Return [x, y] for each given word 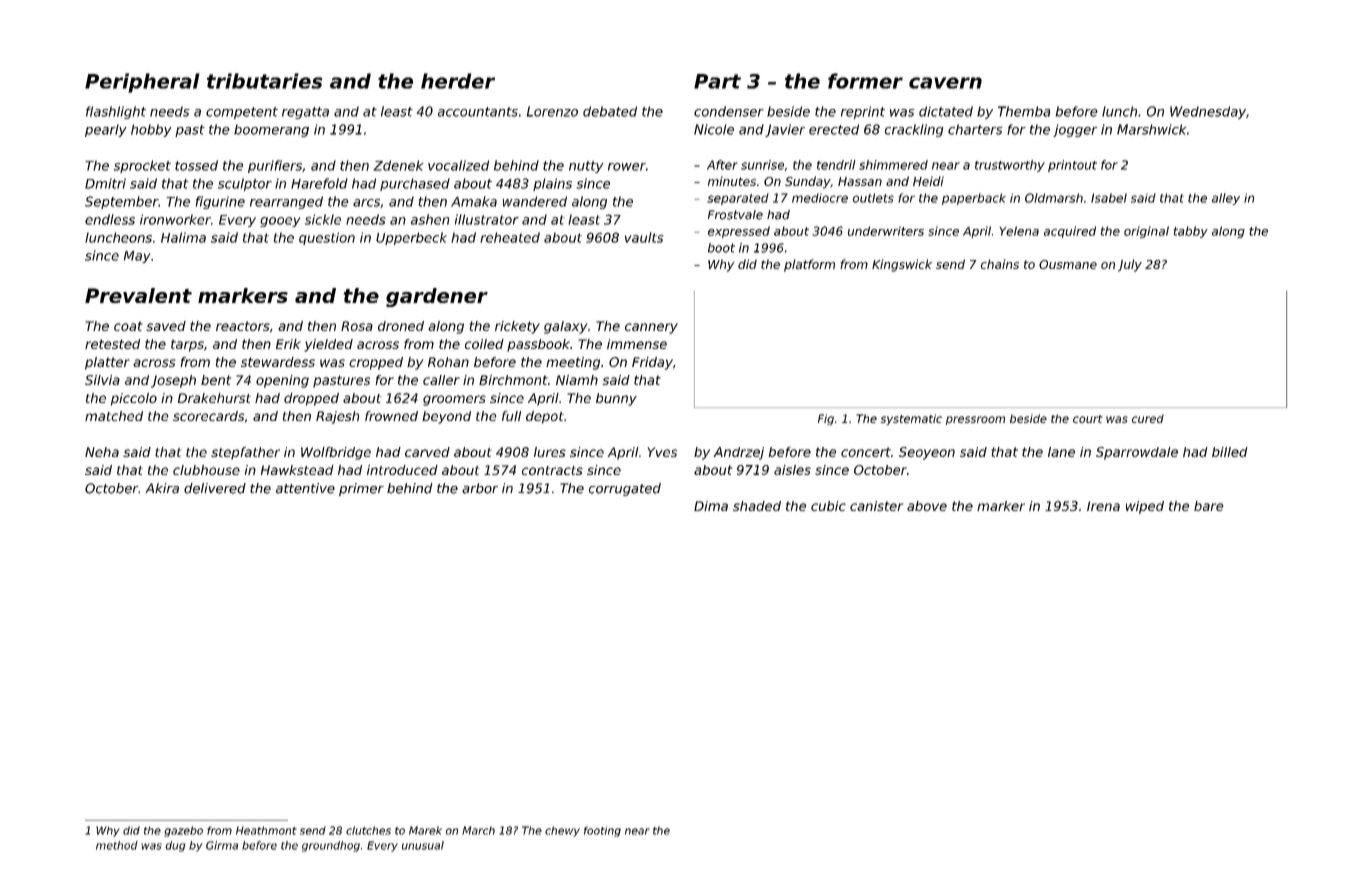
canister [876, 506]
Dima [711, 506]
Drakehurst [214, 398]
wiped [1145, 507]
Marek [425, 830]
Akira [162, 488]
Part [717, 81]
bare [1209, 506]
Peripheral [142, 83]
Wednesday [1208, 112]
